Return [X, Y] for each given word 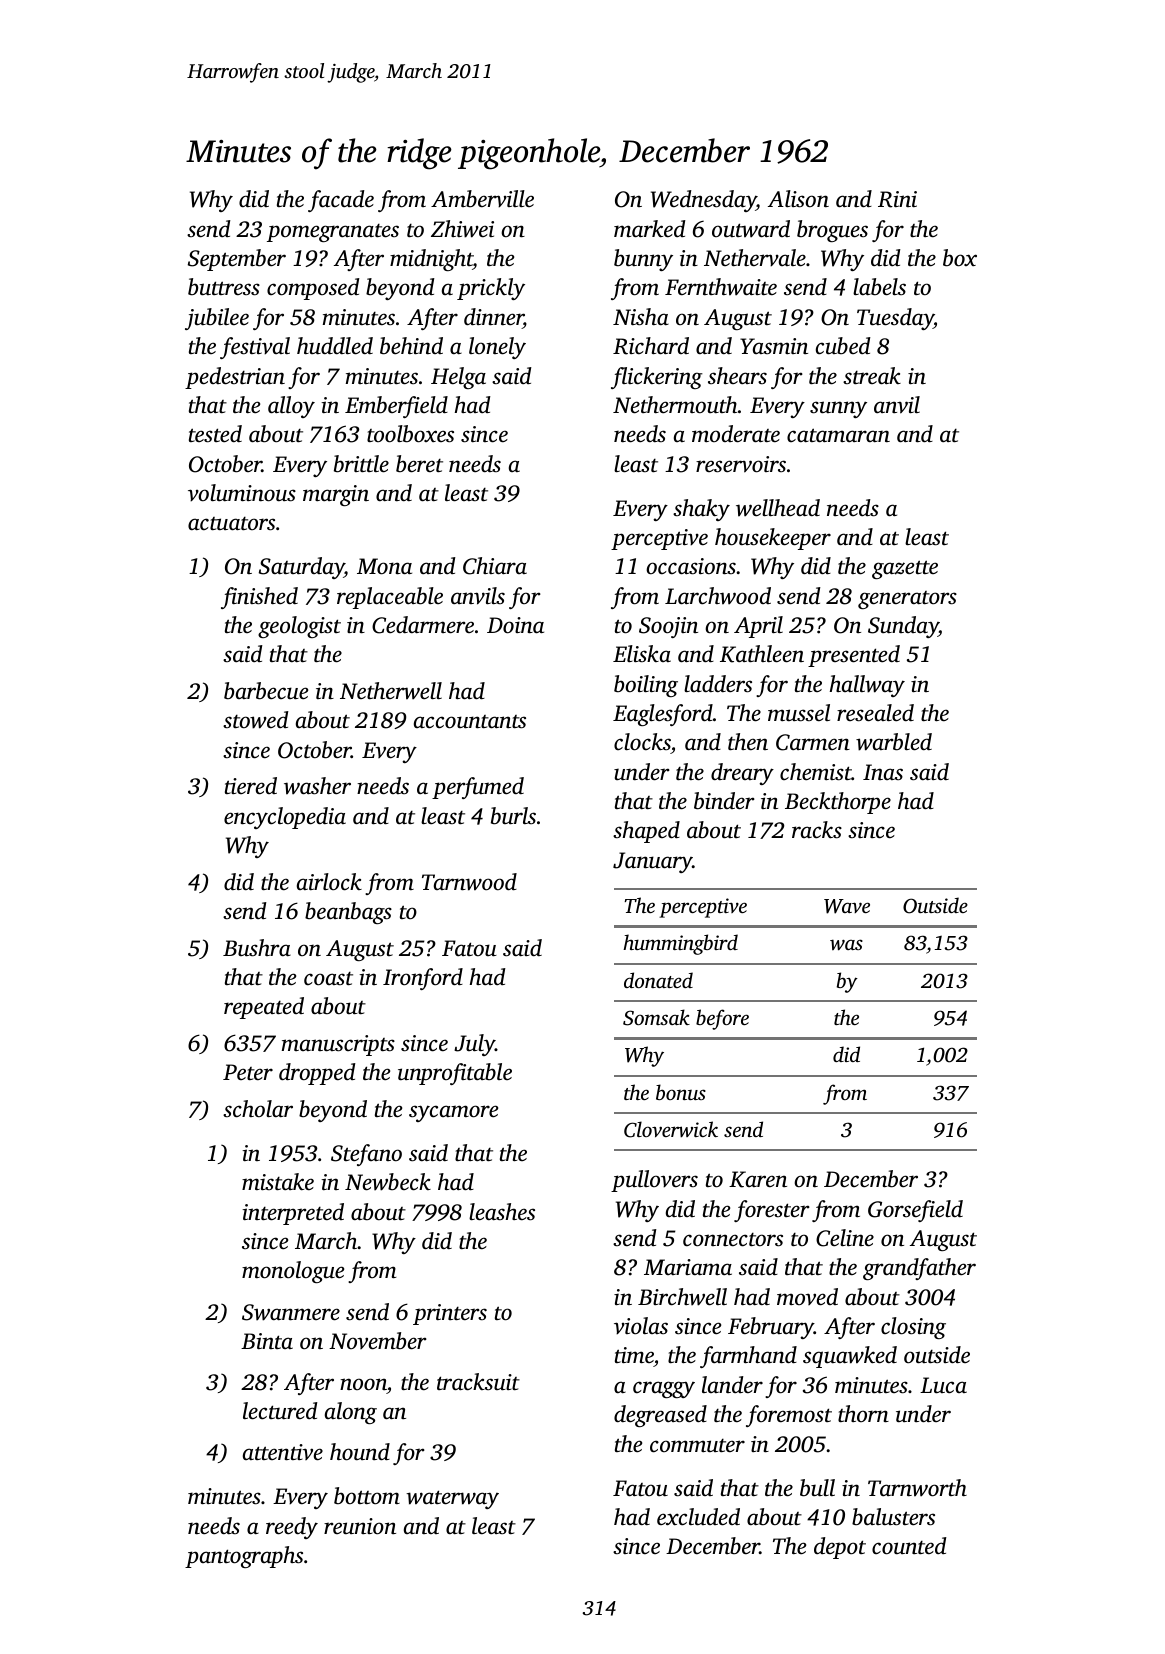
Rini [897, 199]
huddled [335, 346]
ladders [718, 684]
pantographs [244, 1557]
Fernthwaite [721, 287]
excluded [698, 1517]
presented [854, 656]
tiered [251, 786]
